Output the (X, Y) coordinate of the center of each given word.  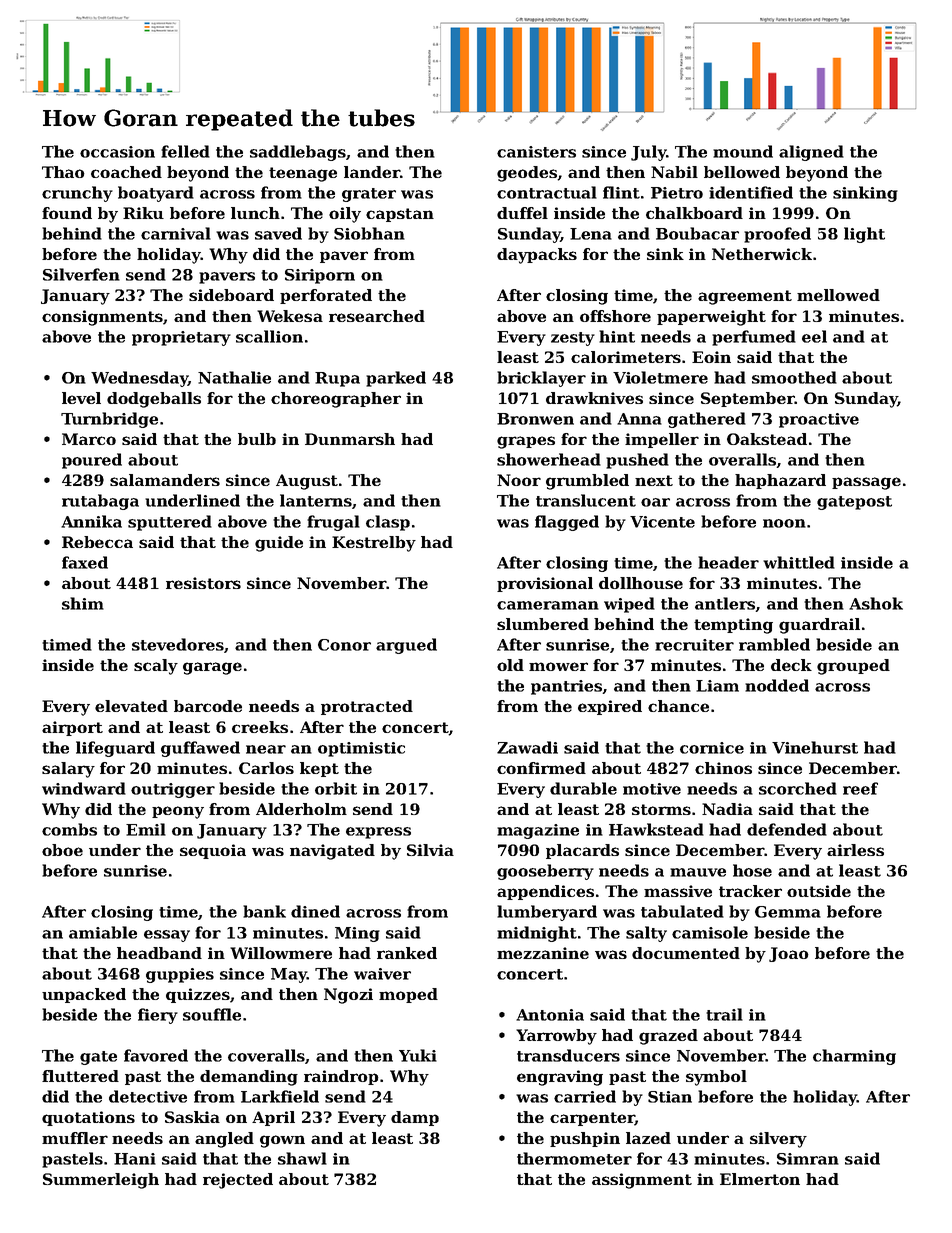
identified (751, 192)
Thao (63, 172)
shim (83, 603)
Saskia (192, 1117)
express (378, 833)
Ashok (876, 603)
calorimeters (626, 357)
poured (92, 461)
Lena (591, 234)
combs (69, 829)
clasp (388, 523)
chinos (723, 768)
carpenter (592, 1119)
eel (814, 336)
